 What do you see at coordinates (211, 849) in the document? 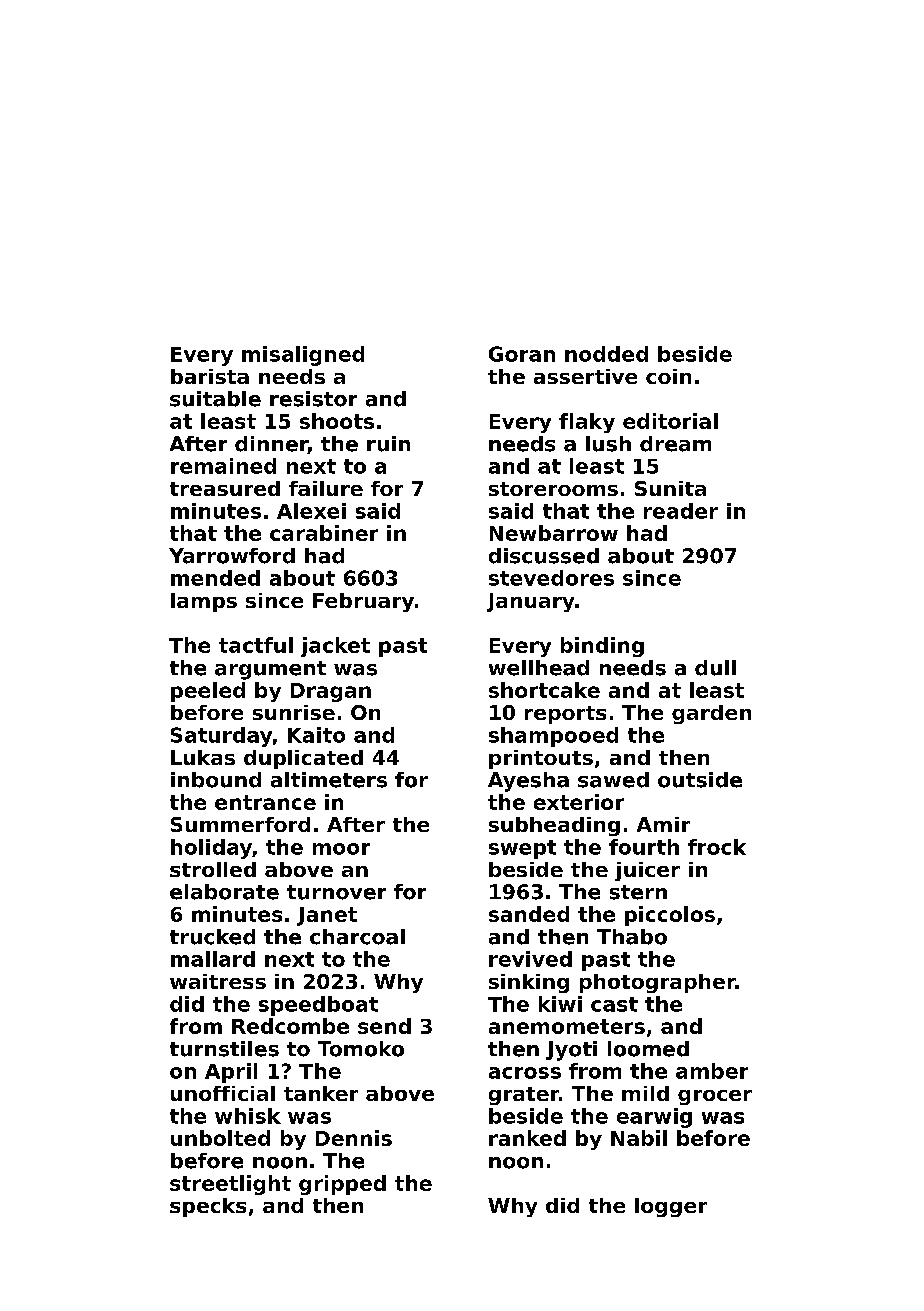
I see `holiday` at bounding box center [211, 849].
